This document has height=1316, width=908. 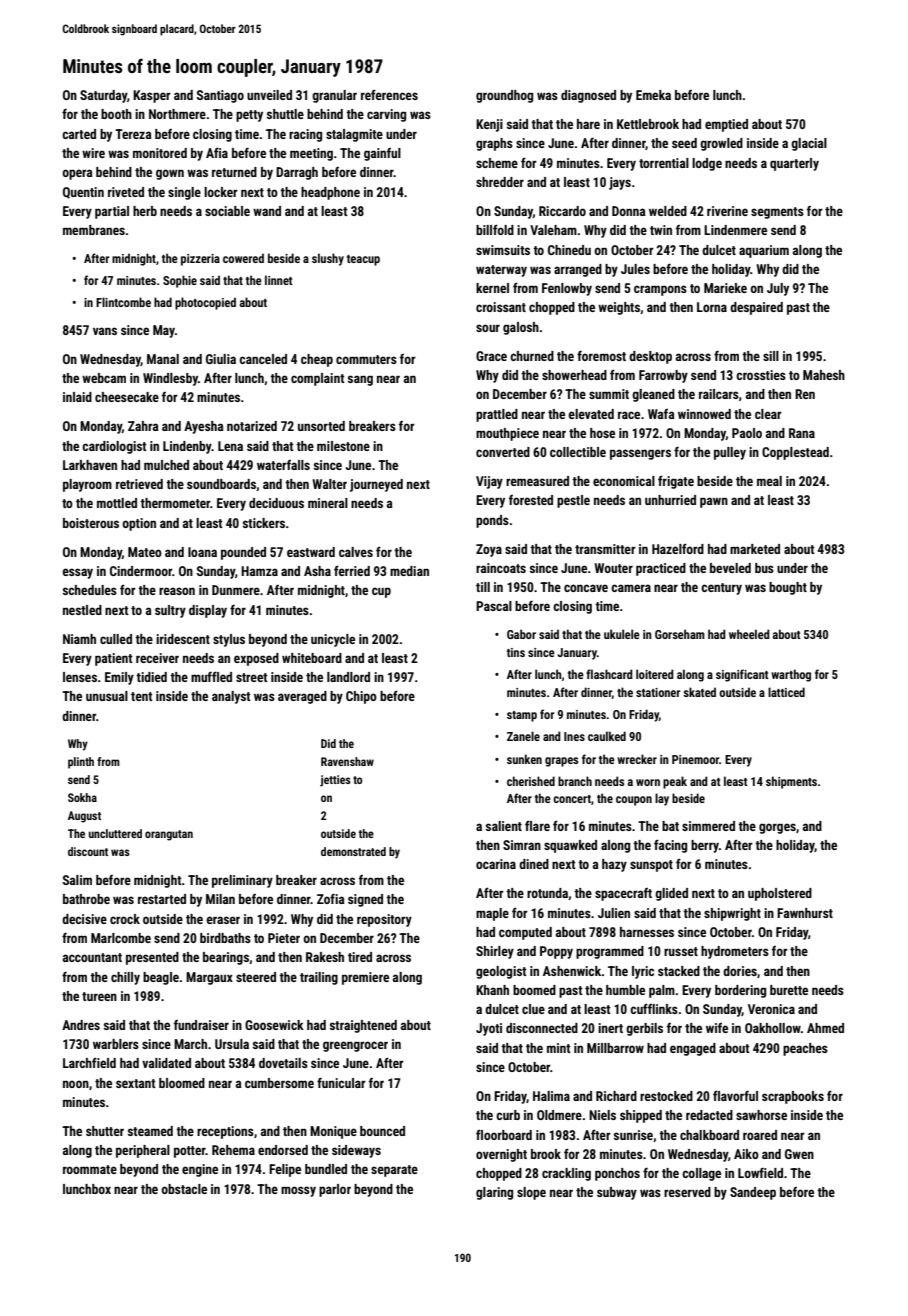 What do you see at coordinates (504, 96) in the document?
I see `groundhog` at bounding box center [504, 96].
